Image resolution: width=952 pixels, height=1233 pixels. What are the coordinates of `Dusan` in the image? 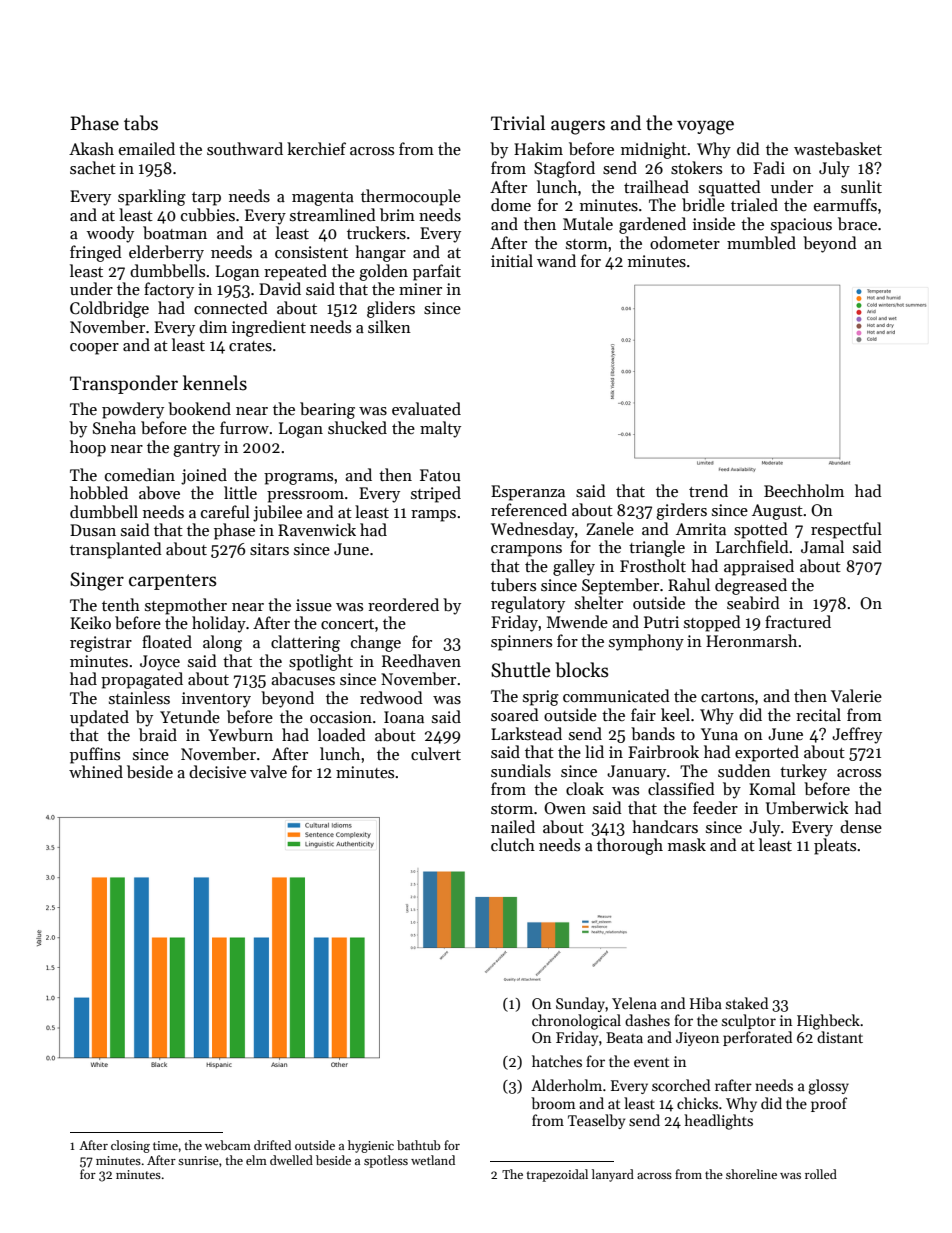 It's located at (93, 530).
